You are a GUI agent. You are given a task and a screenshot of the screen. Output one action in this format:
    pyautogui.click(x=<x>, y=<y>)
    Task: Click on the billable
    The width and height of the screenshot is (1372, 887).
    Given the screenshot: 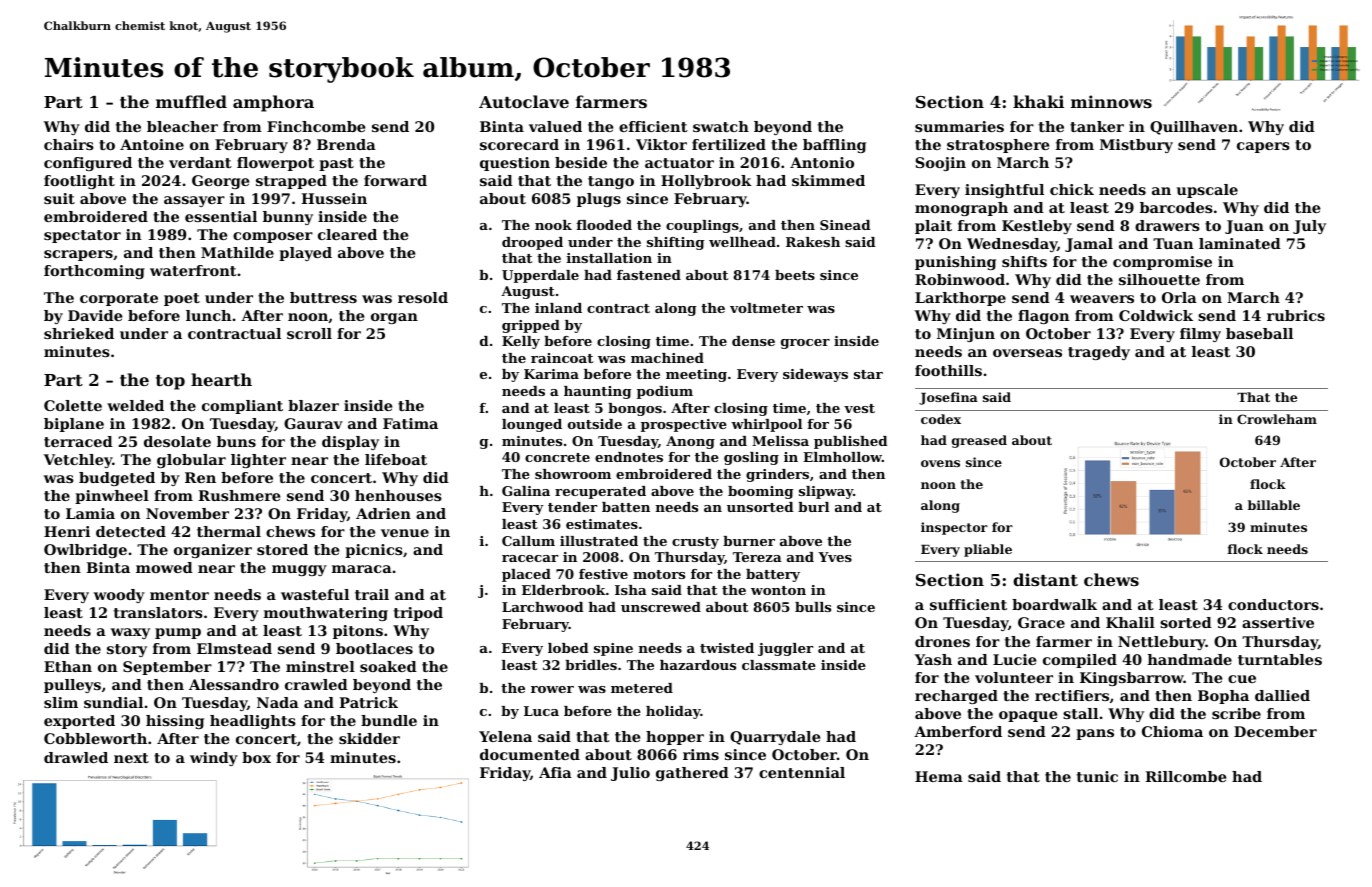 What is the action you would take?
    pyautogui.click(x=1274, y=505)
